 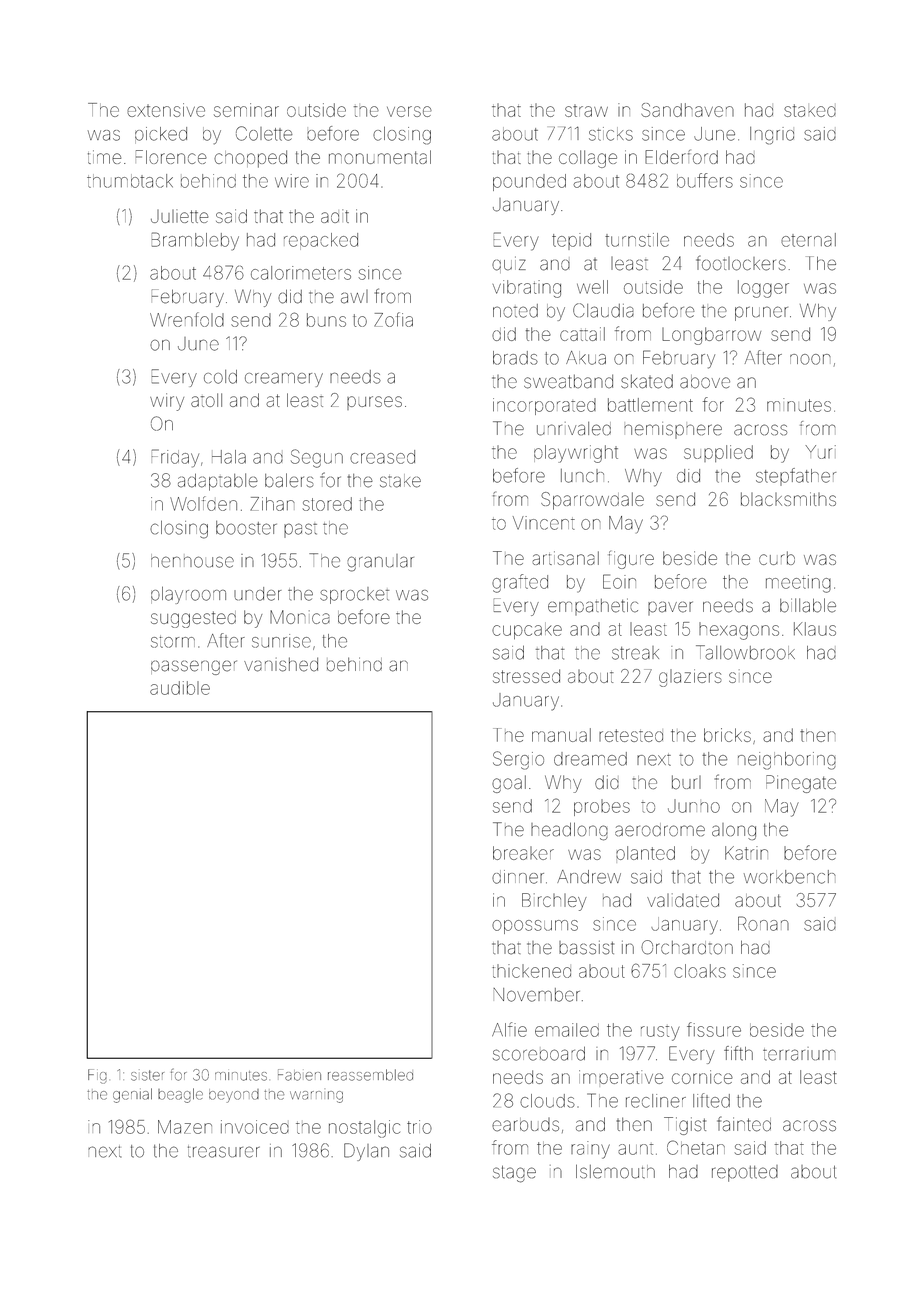 What do you see at coordinates (180, 688) in the screenshot?
I see `audible` at bounding box center [180, 688].
